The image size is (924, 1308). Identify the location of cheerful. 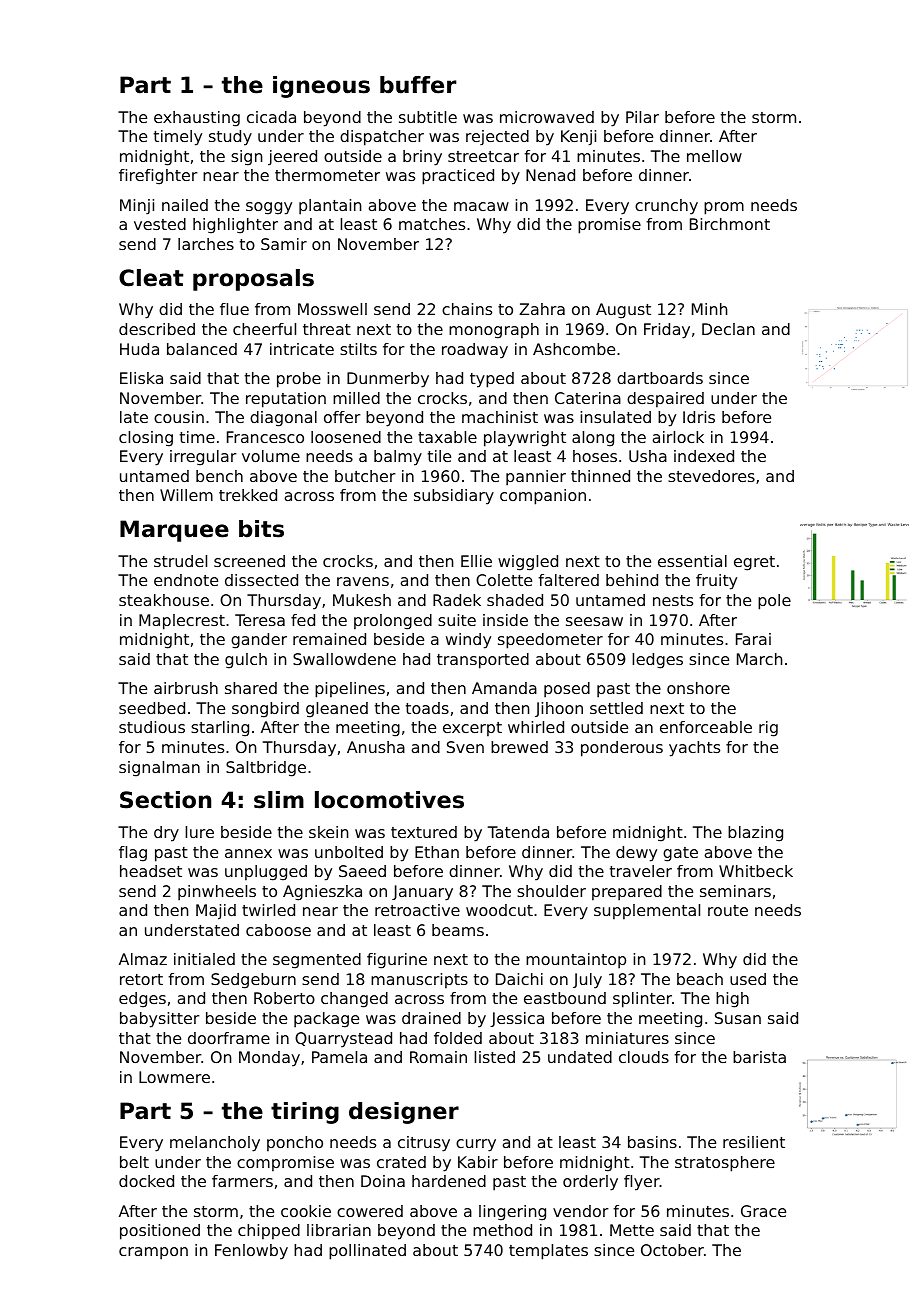
(264, 329).
